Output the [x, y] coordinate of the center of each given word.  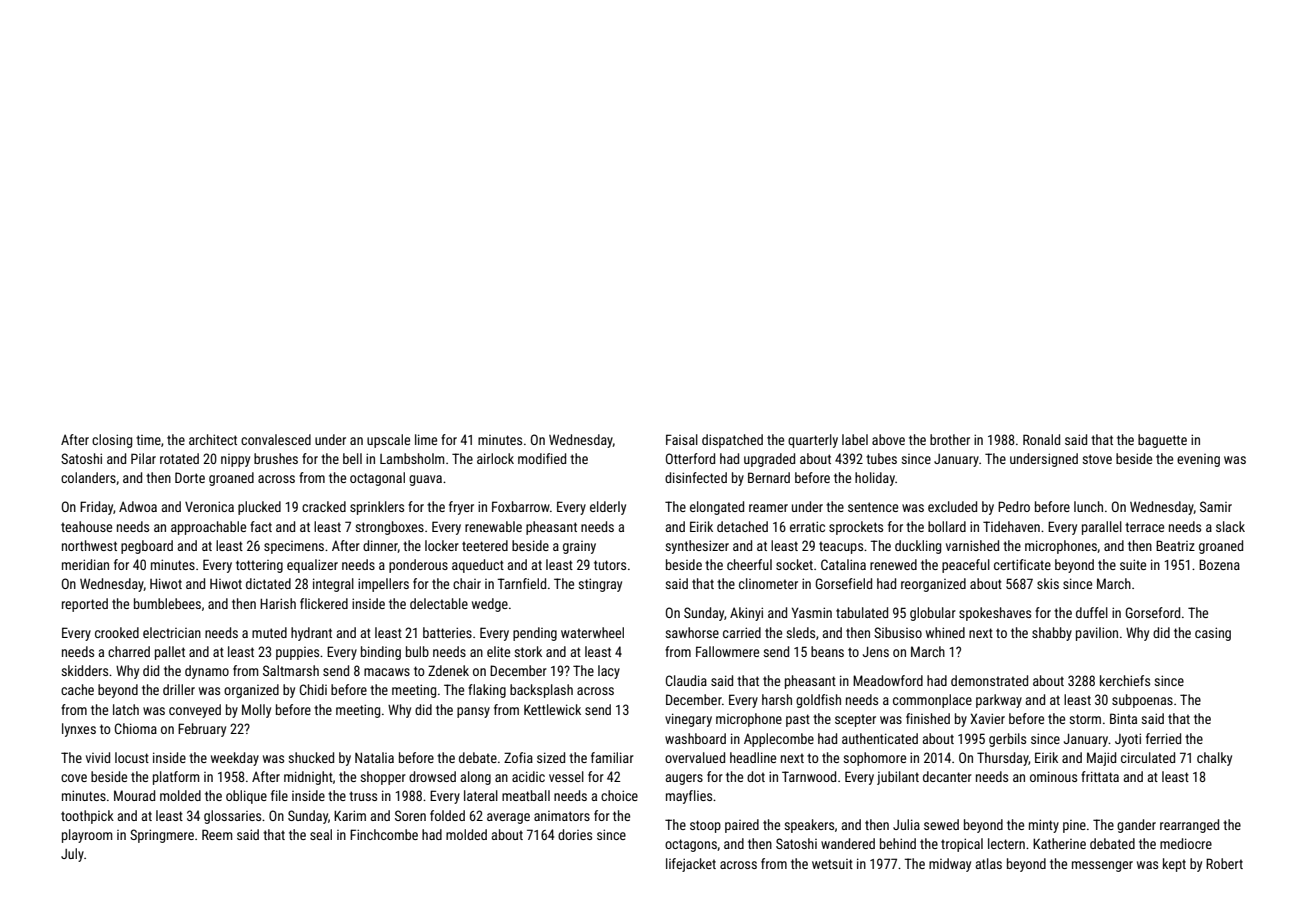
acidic [528, 776]
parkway [999, 701]
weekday [235, 759]
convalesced [276, 439]
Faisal [682, 439]
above [888, 439]
